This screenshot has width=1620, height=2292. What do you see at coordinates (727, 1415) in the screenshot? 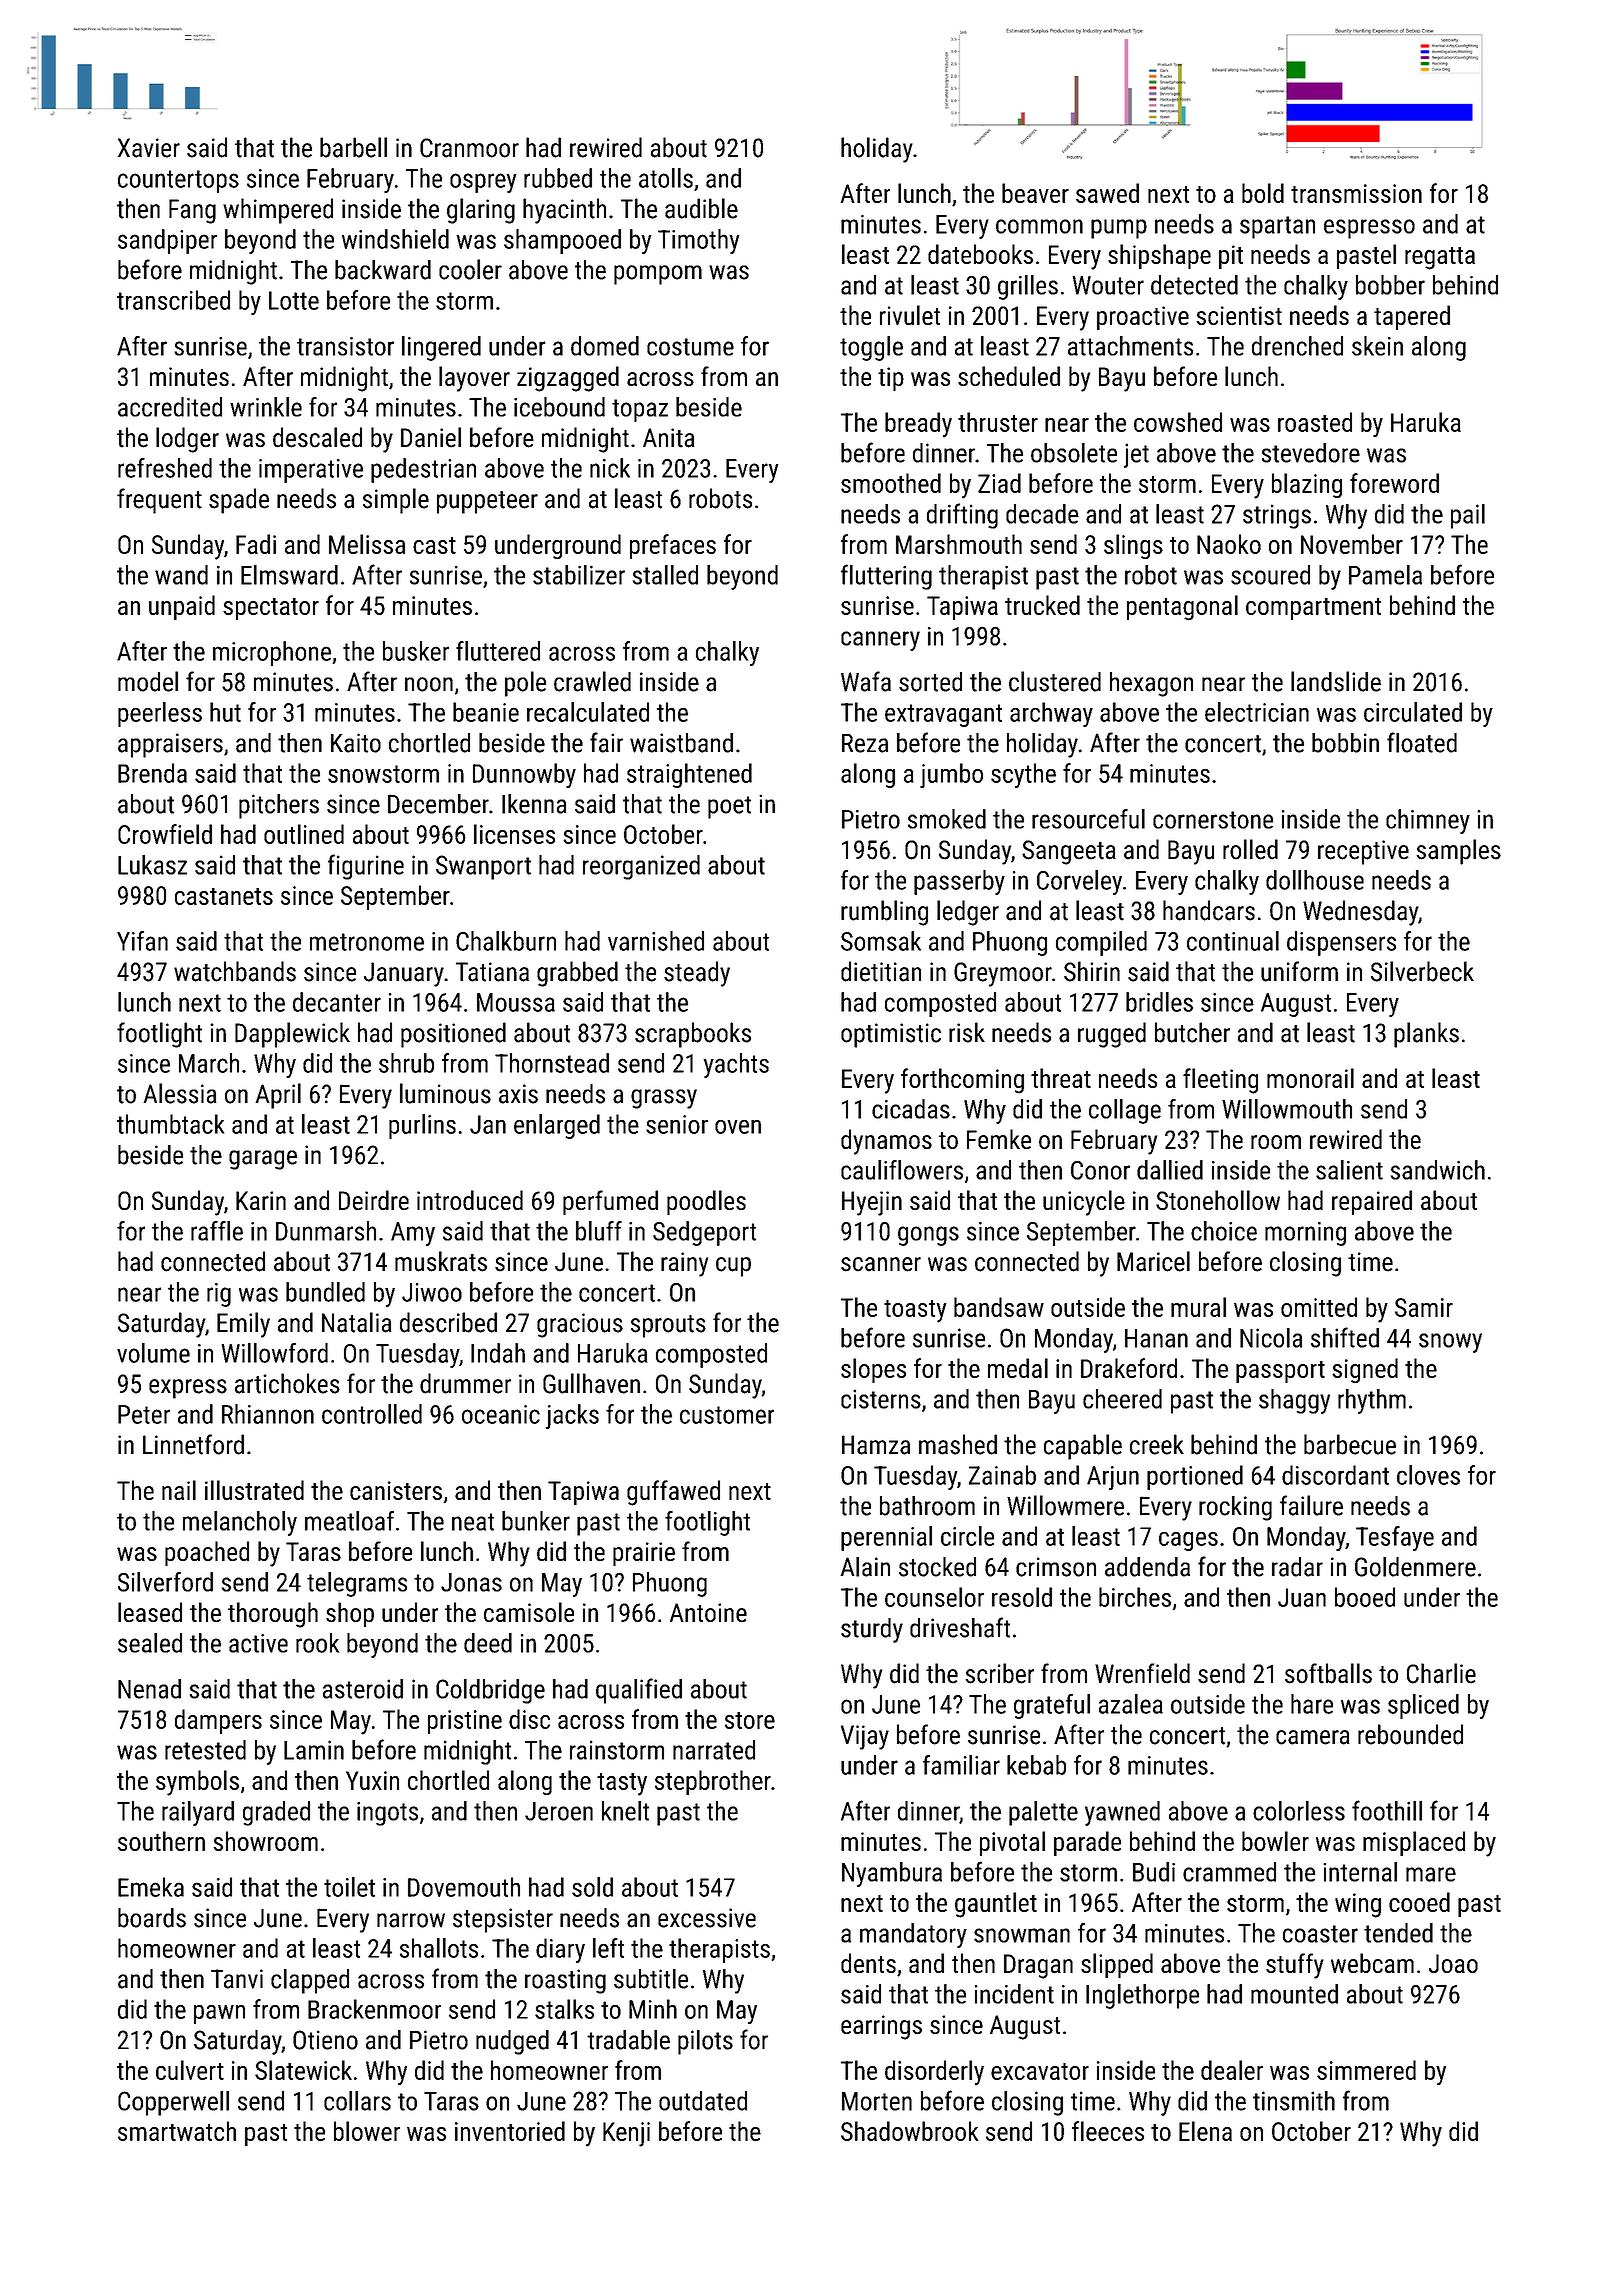
I see `customer` at bounding box center [727, 1415].
